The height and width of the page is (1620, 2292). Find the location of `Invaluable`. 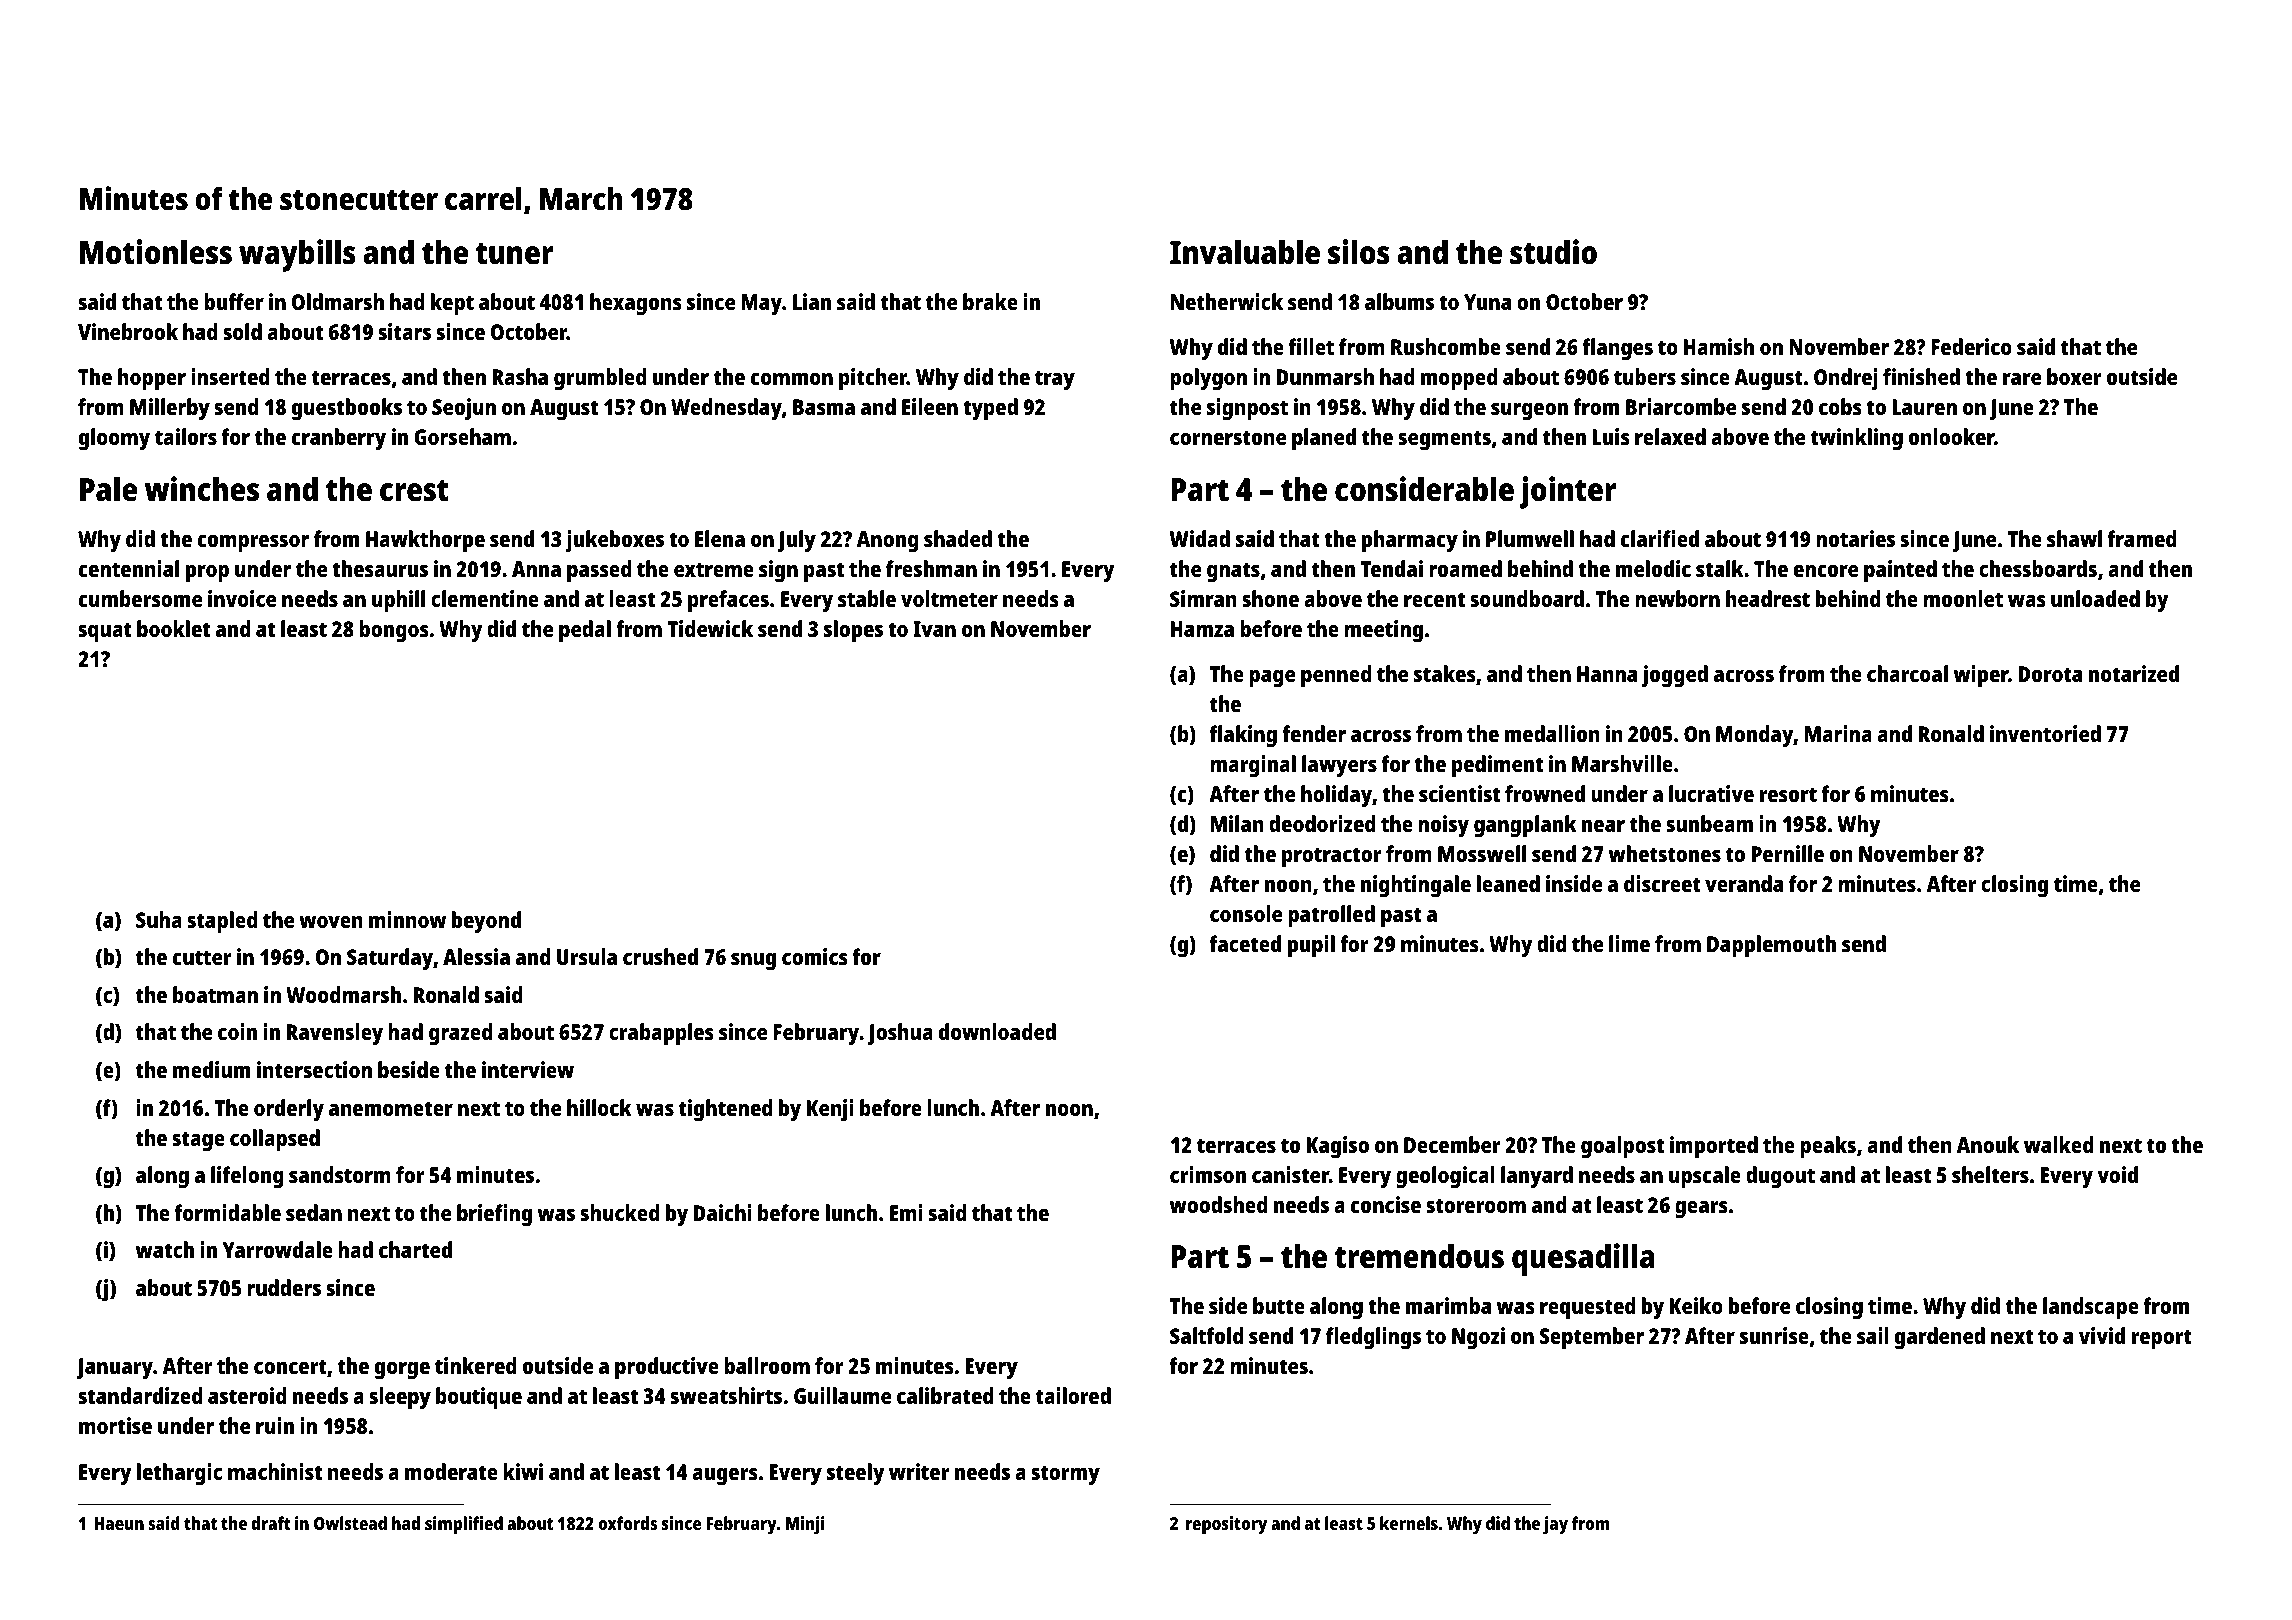

Invaluable is located at coordinates (1245, 252).
